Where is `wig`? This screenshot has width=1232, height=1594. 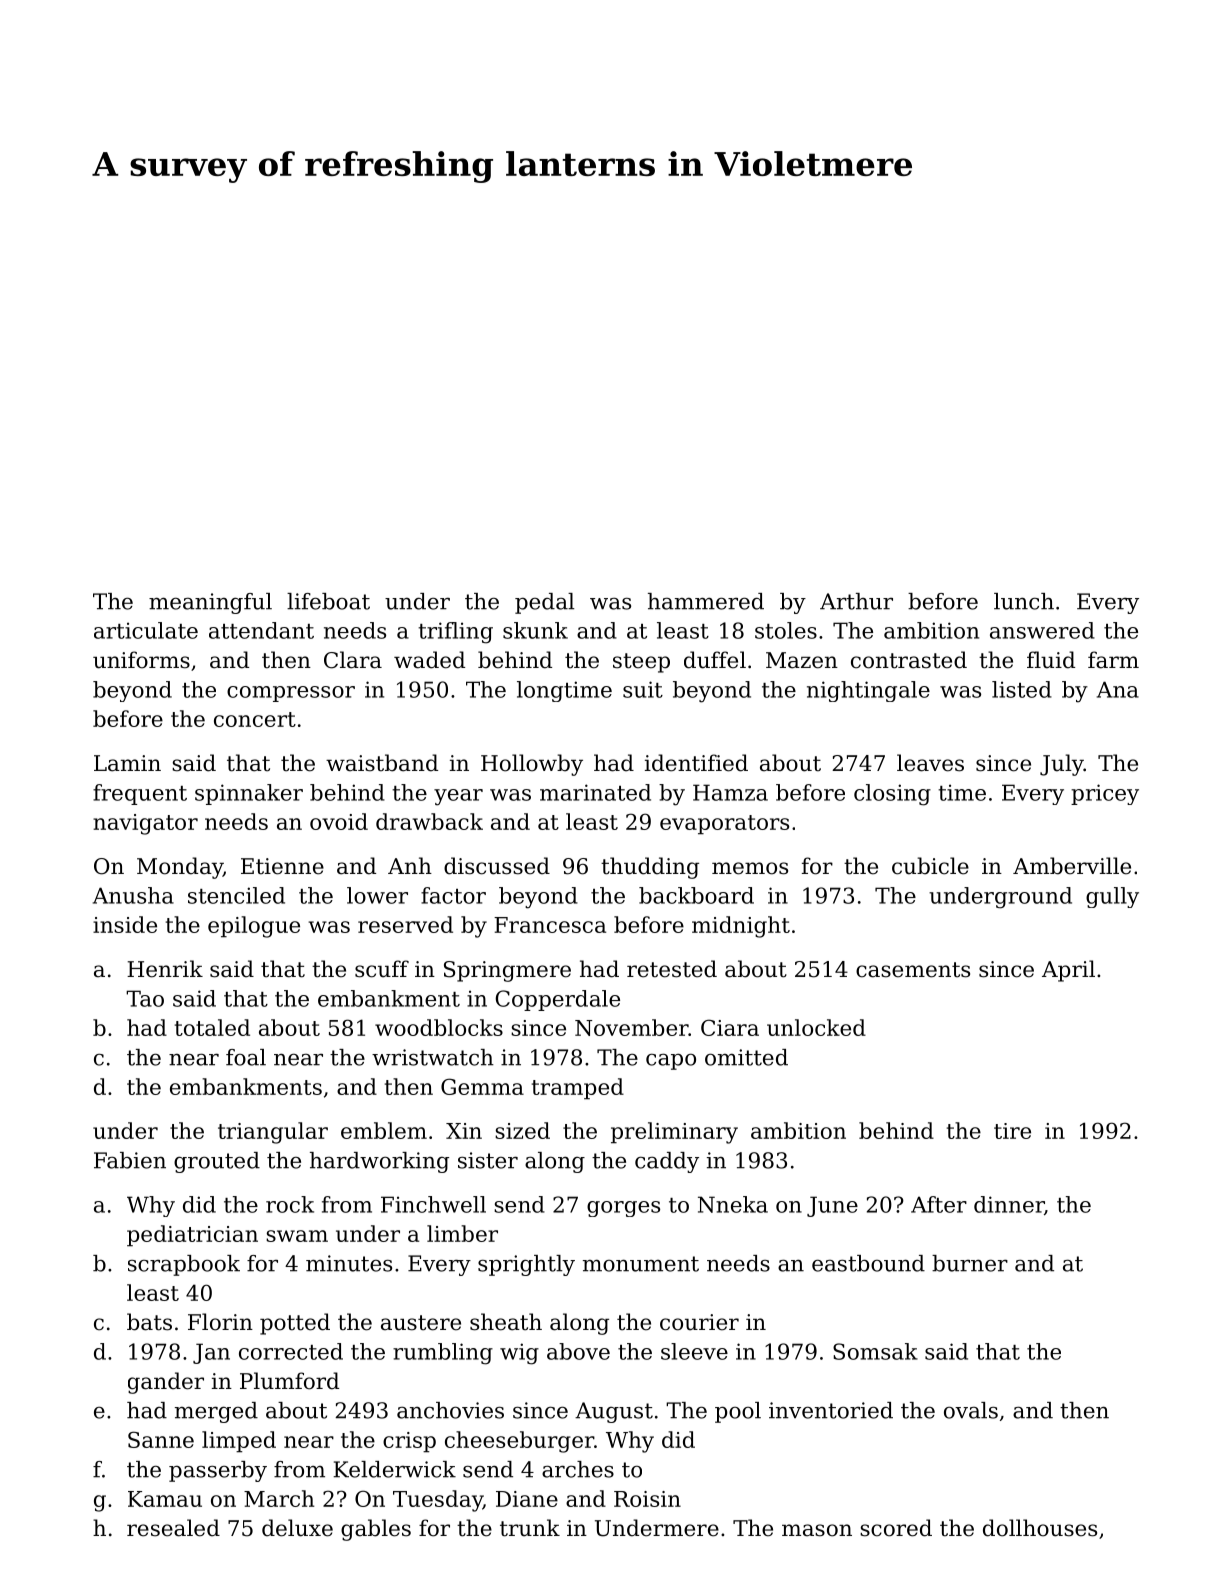
wig is located at coordinates (519, 1354).
